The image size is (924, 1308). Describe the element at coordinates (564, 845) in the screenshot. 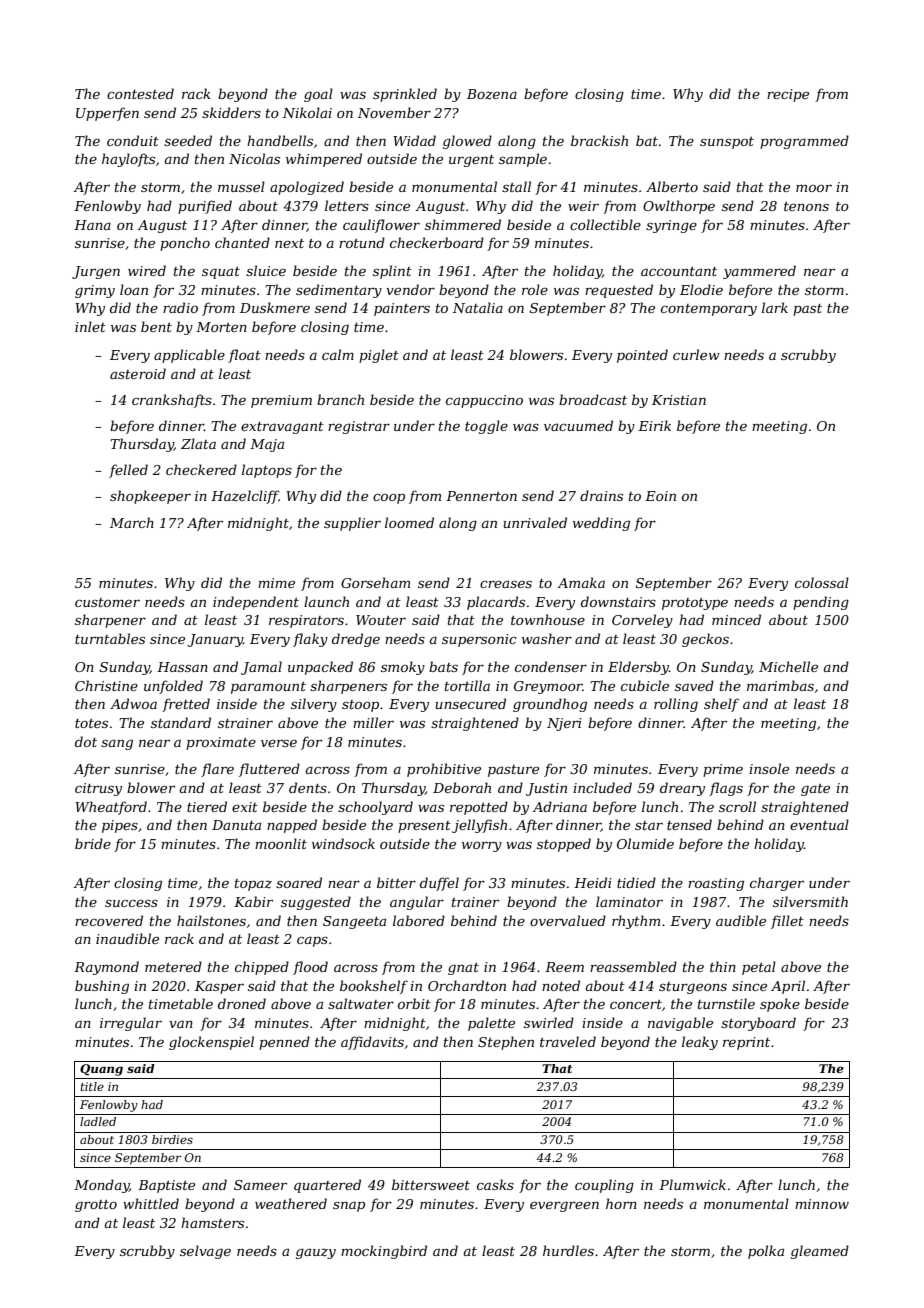

I see `stopped` at that location.
